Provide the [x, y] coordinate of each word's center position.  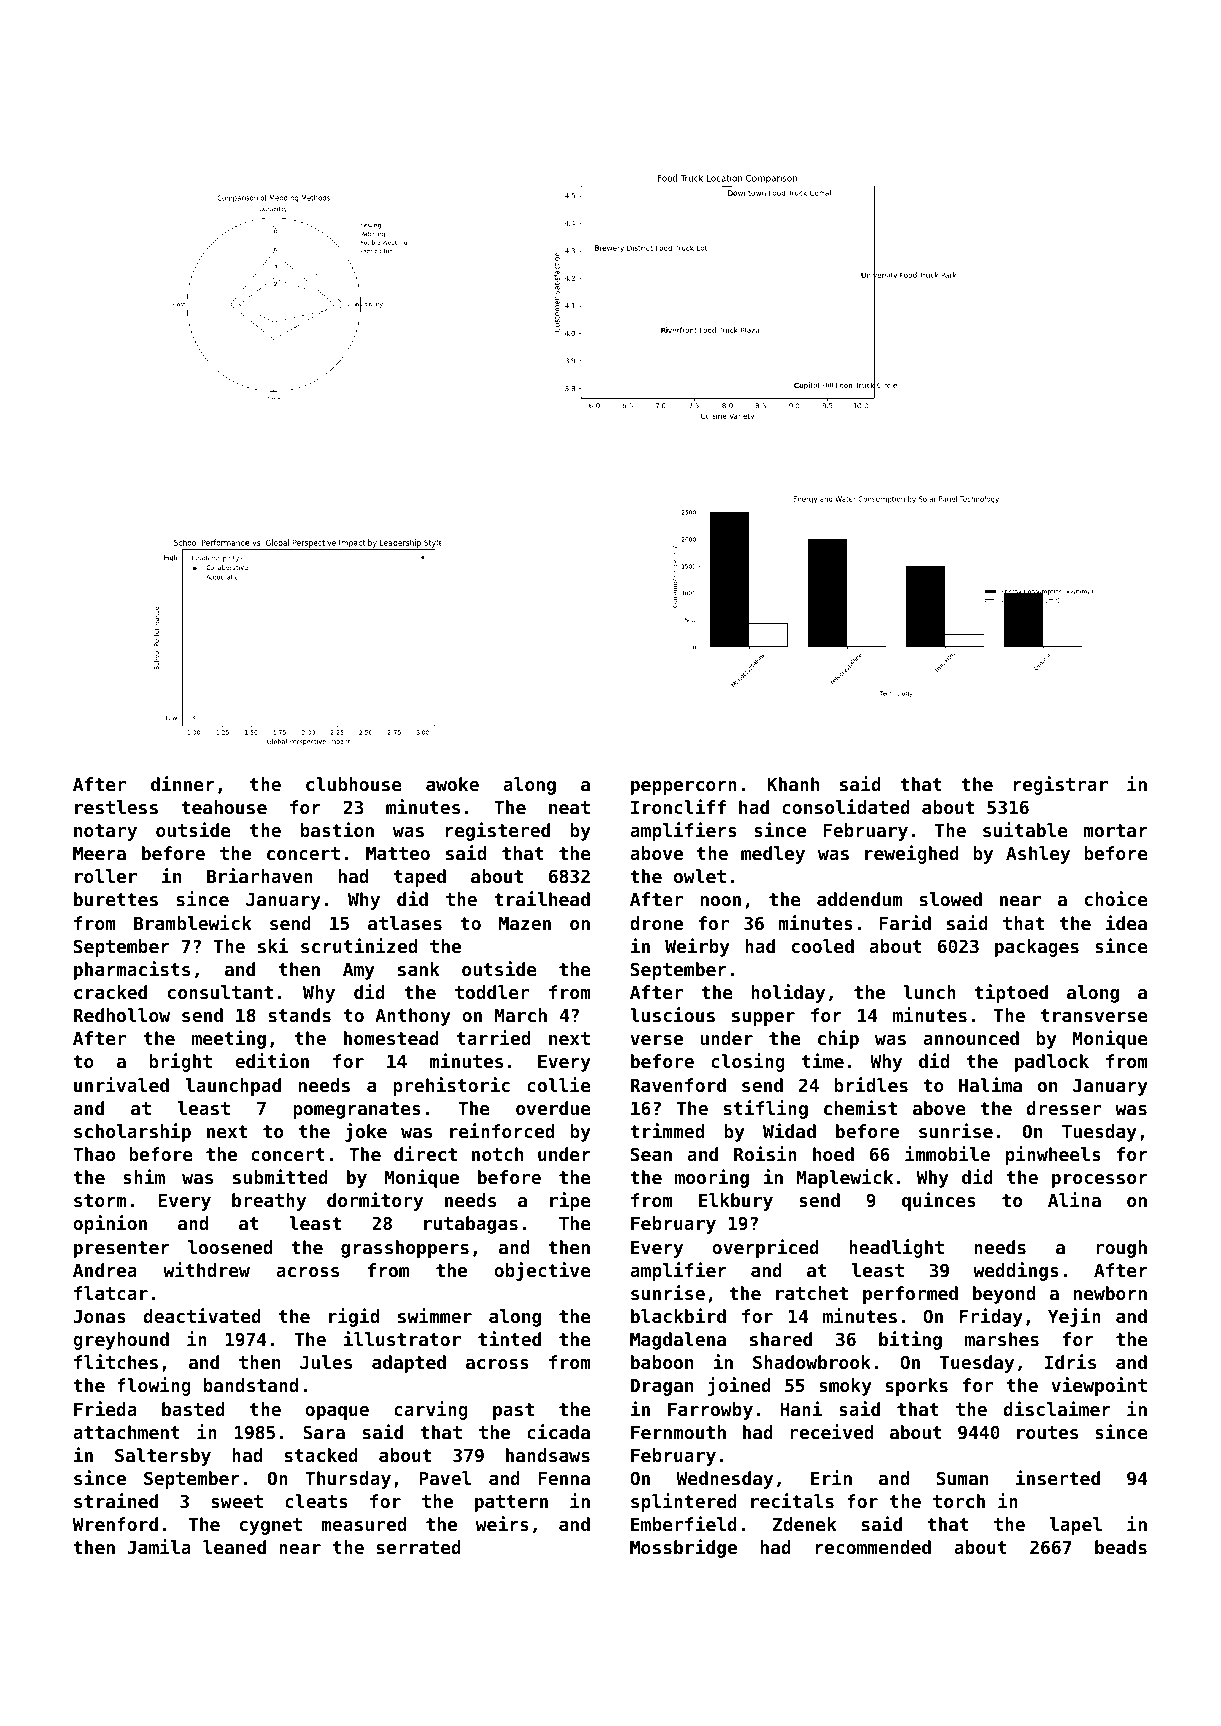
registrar [1061, 785]
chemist [860, 1107]
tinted [509, 1338]
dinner [183, 783]
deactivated [202, 1315]
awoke [452, 784]
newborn [1110, 1293]
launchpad [233, 1087]
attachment [126, 1432]
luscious [672, 1014]
